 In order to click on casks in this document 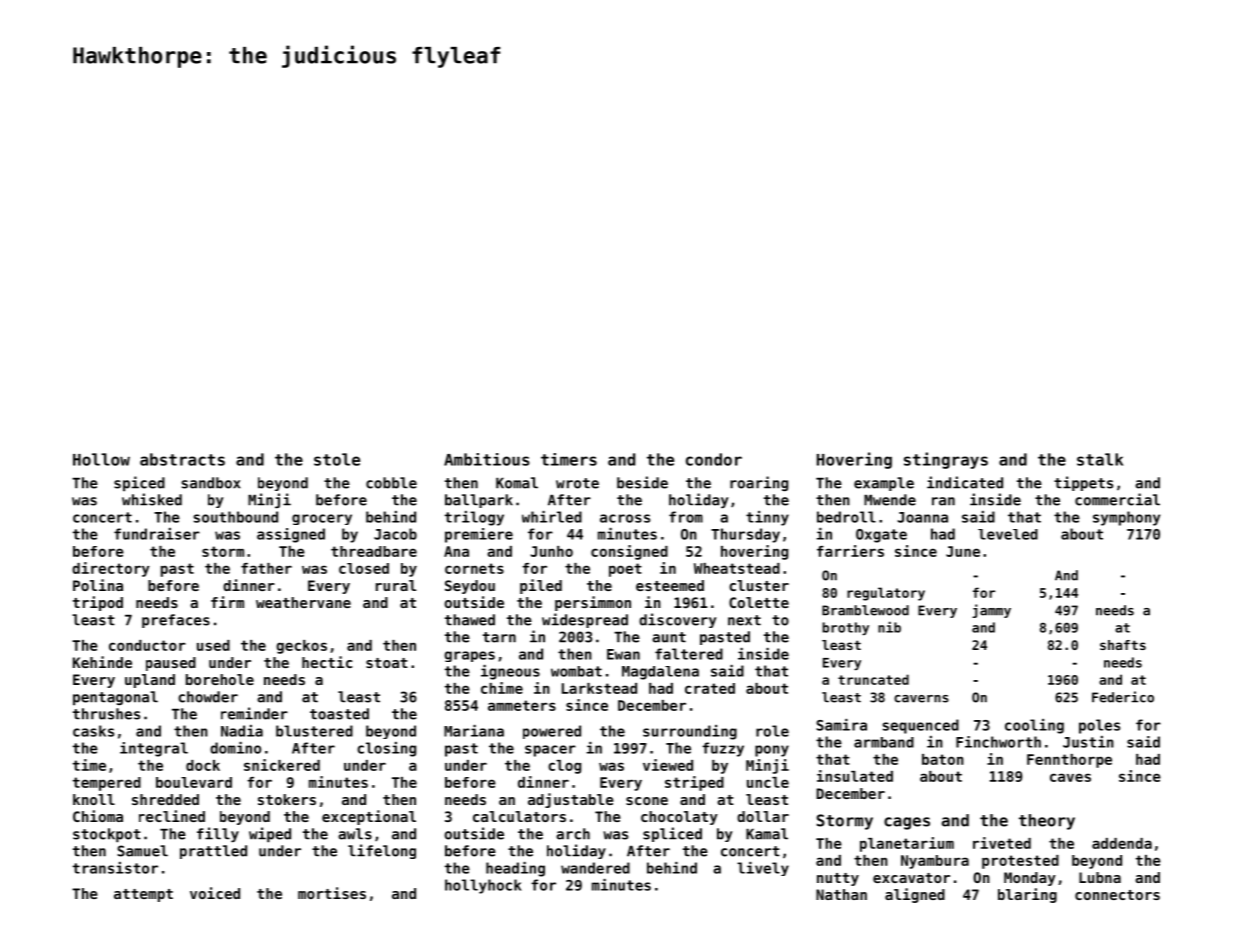, I will do `click(93, 731)`.
